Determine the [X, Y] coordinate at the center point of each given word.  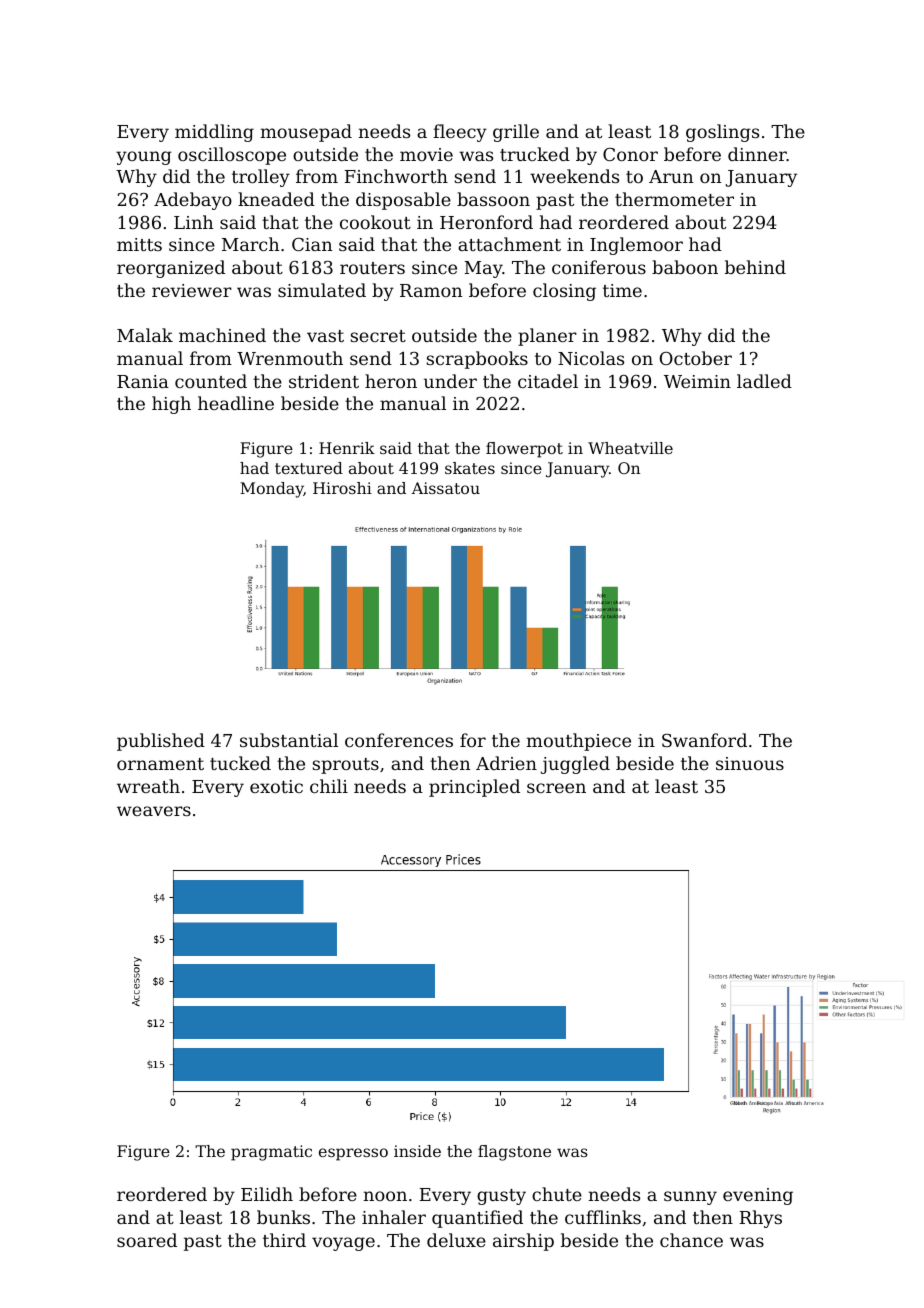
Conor [630, 154]
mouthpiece [579, 742]
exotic [276, 786]
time [622, 290]
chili [329, 786]
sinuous [750, 763]
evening [758, 1196]
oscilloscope [232, 156]
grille [516, 133]
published [161, 742]
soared [147, 1240]
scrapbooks [477, 360]
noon [385, 1196]
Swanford [704, 740]
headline [236, 403]
